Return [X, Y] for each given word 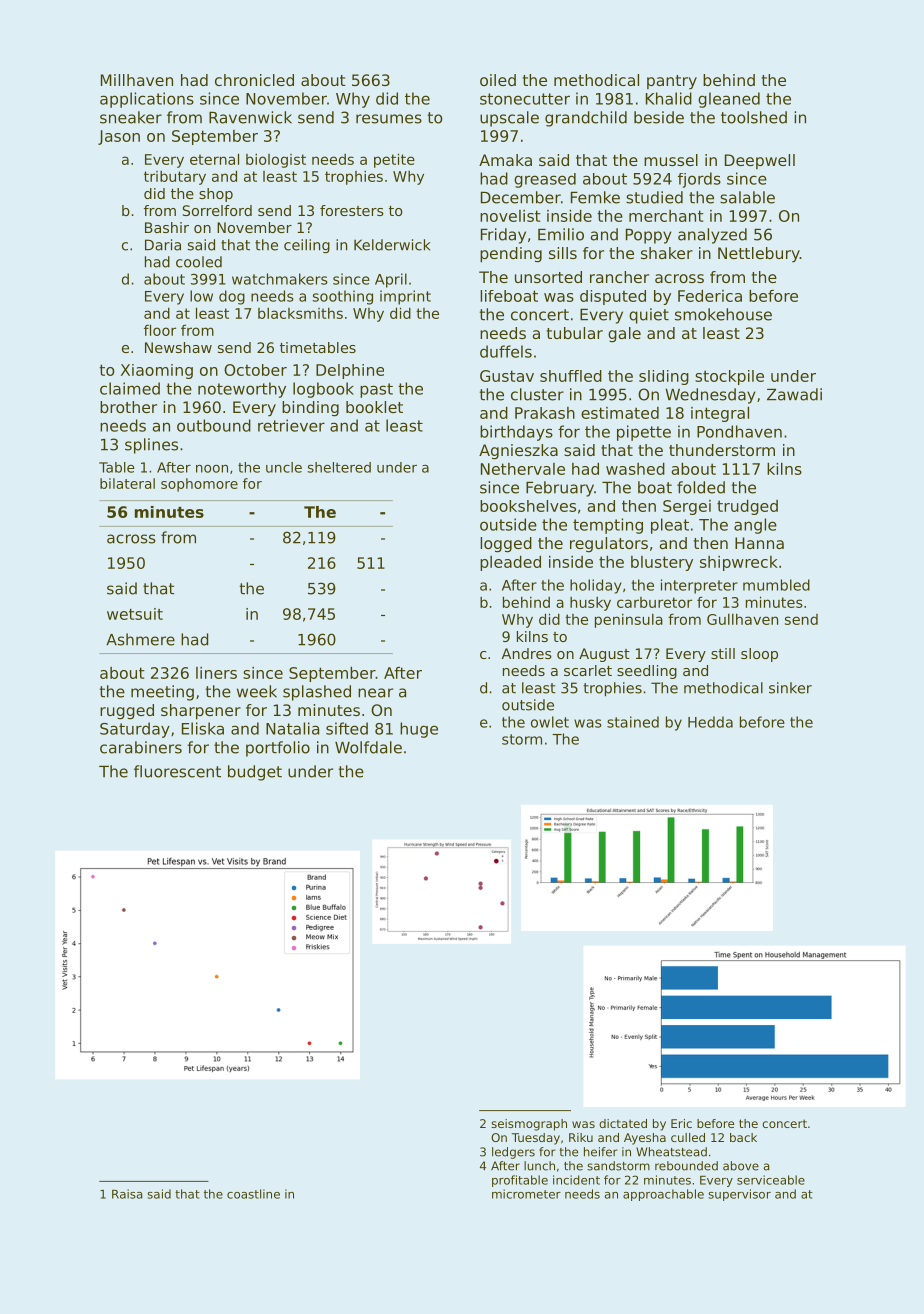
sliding [664, 377]
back [743, 1137]
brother [128, 407]
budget [255, 773]
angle [755, 526]
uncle [284, 467]
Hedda [710, 722]
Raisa [127, 1194]
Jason [119, 137]
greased [545, 180]
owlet [550, 722]
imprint [405, 297]
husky [590, 604]
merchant [666, 216]
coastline [253, 1194]
